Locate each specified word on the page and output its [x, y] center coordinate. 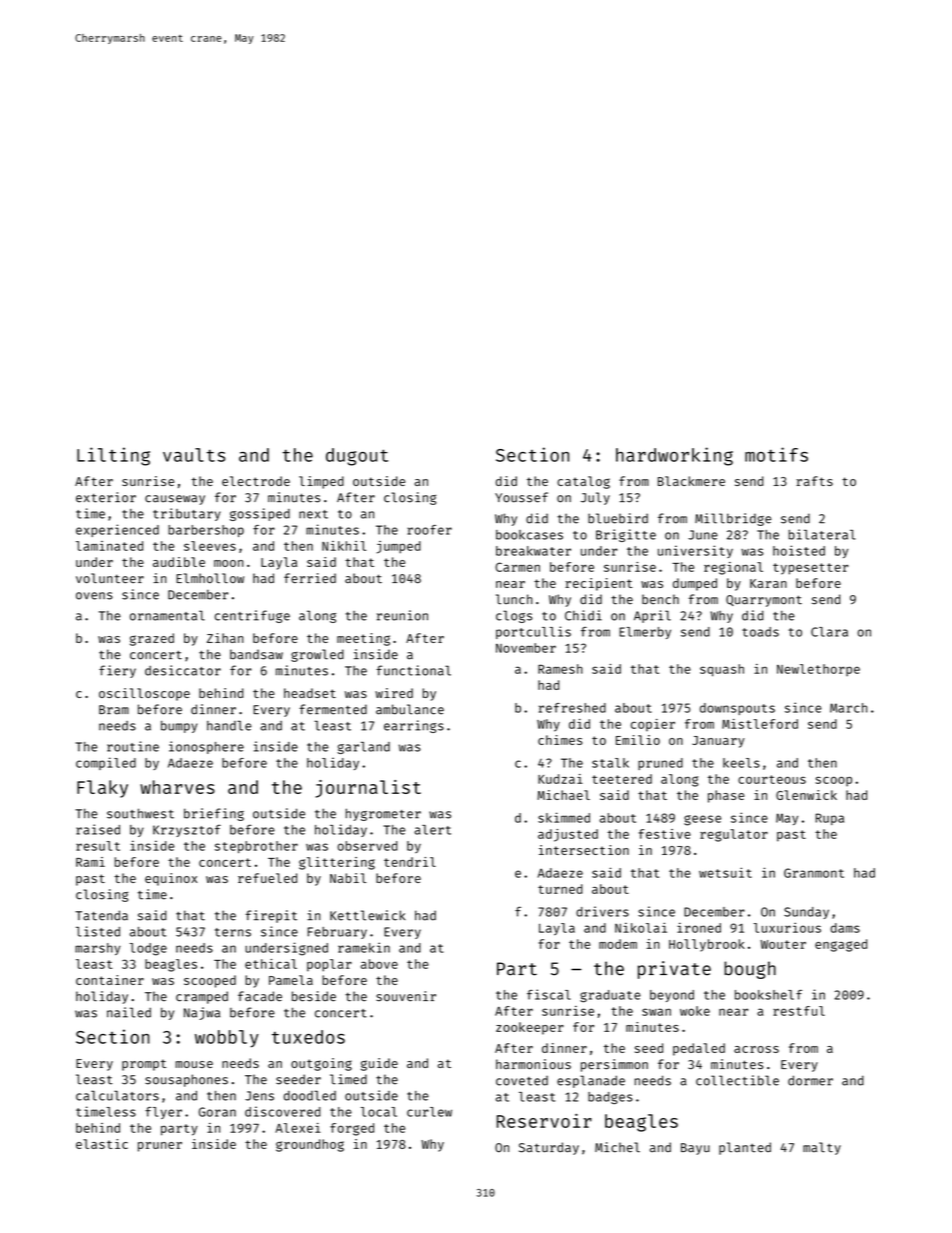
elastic [102, 1144]
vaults [194, 455]
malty [822, 1148]
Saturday [549, 1148]
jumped [399, 547]
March [848, 708]
